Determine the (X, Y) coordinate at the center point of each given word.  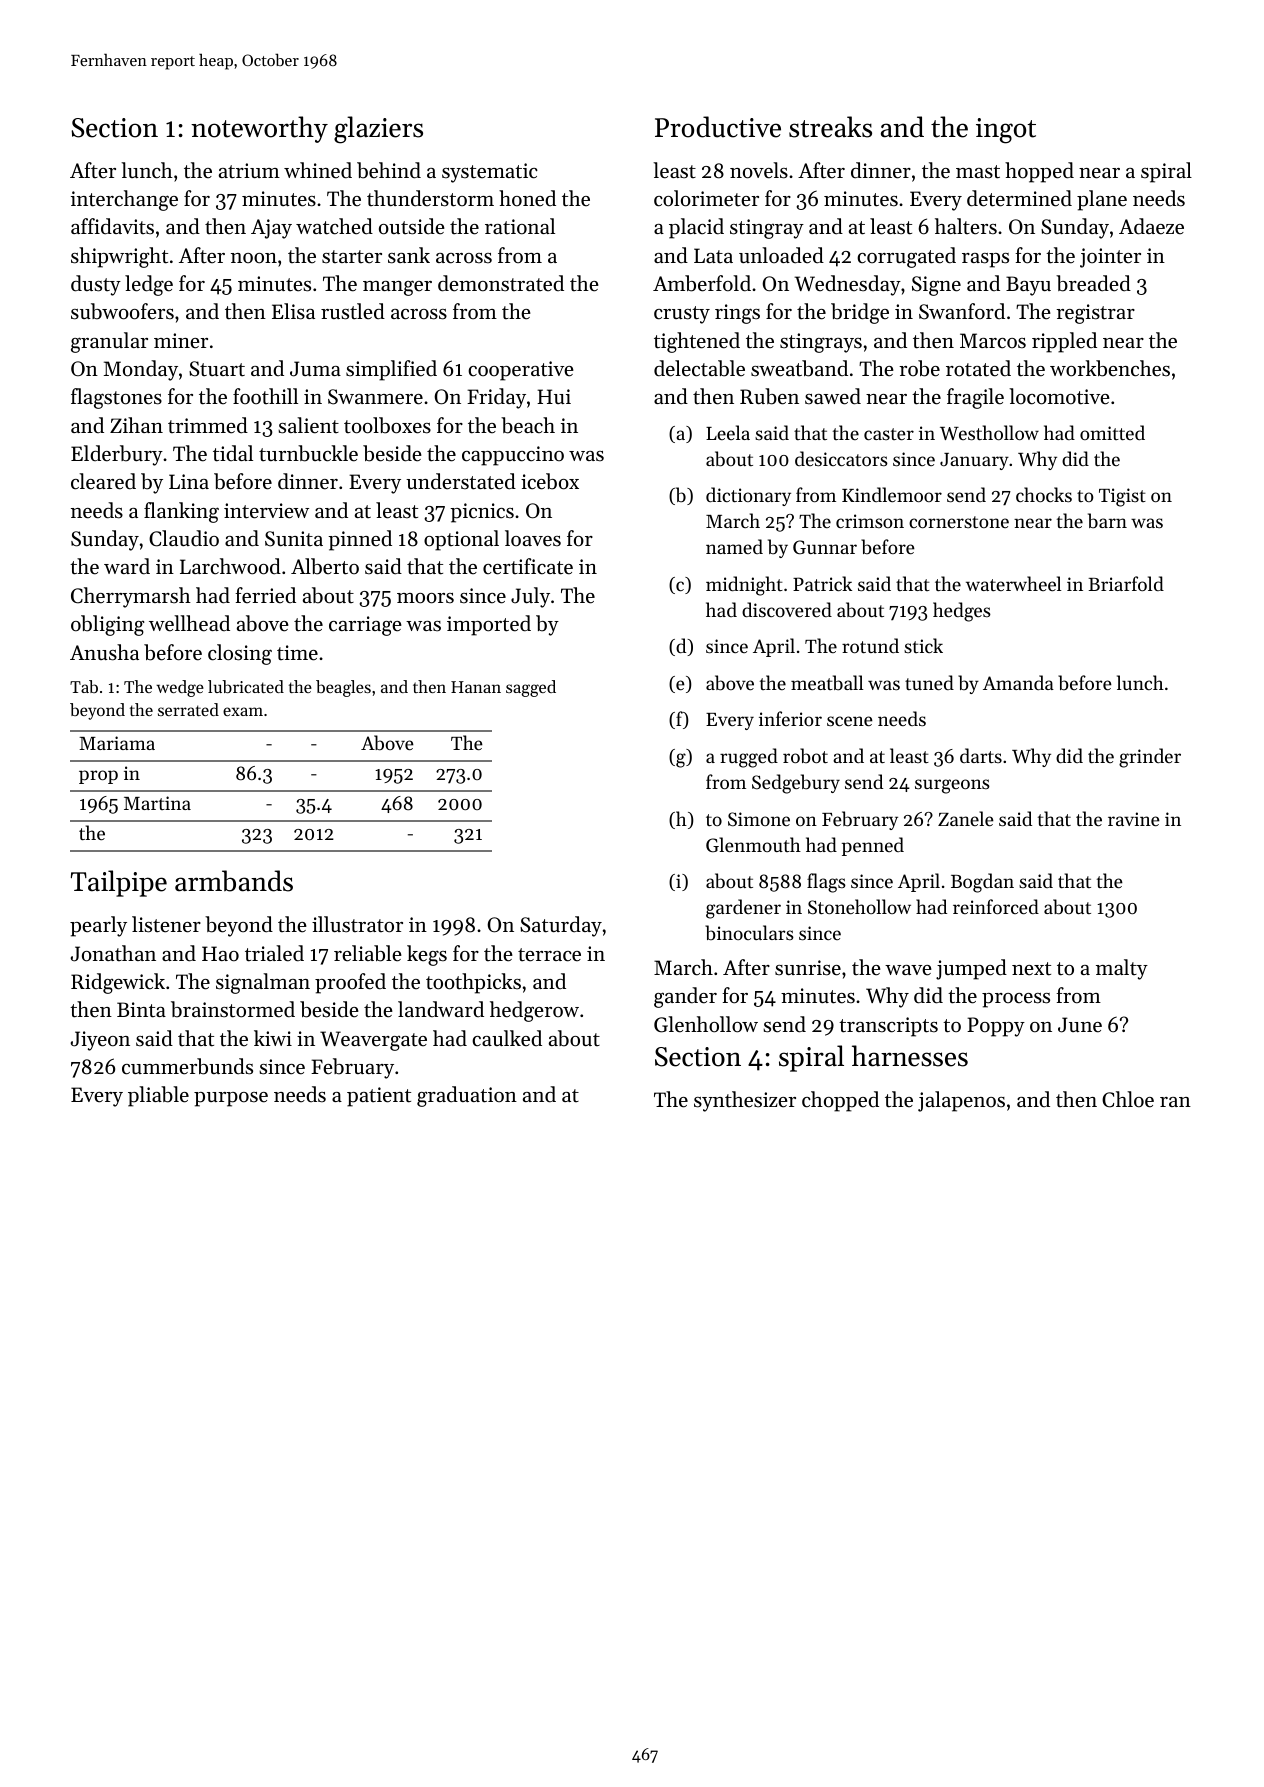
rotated (978, 368)
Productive (718, 127)
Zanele (966, 818)
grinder (1150, 758)
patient (379, 1097)
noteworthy (259, 129)
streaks (830, 127)
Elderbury (117, 455)
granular (109, 342)
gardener (743, 909)
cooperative (521, 371)
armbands (234, 881)
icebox (550, 481)
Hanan (476, 687)
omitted (1112, 432)
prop (98, 777)
